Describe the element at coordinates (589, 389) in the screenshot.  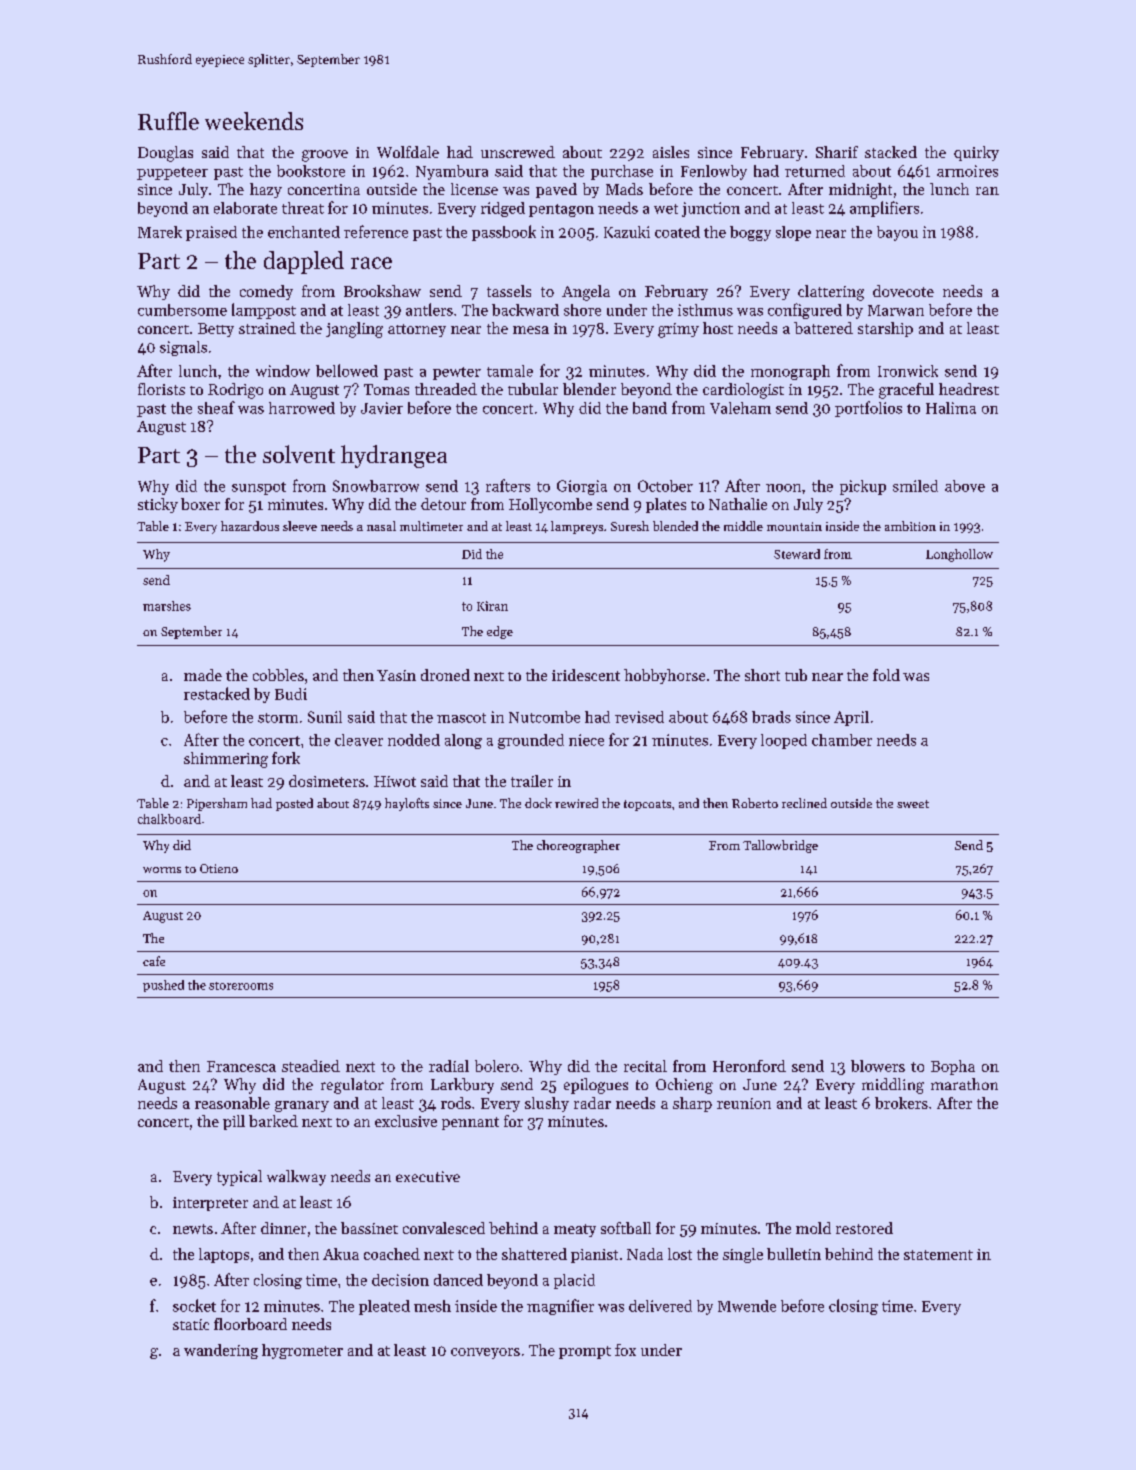
I see `blender` at that location.
